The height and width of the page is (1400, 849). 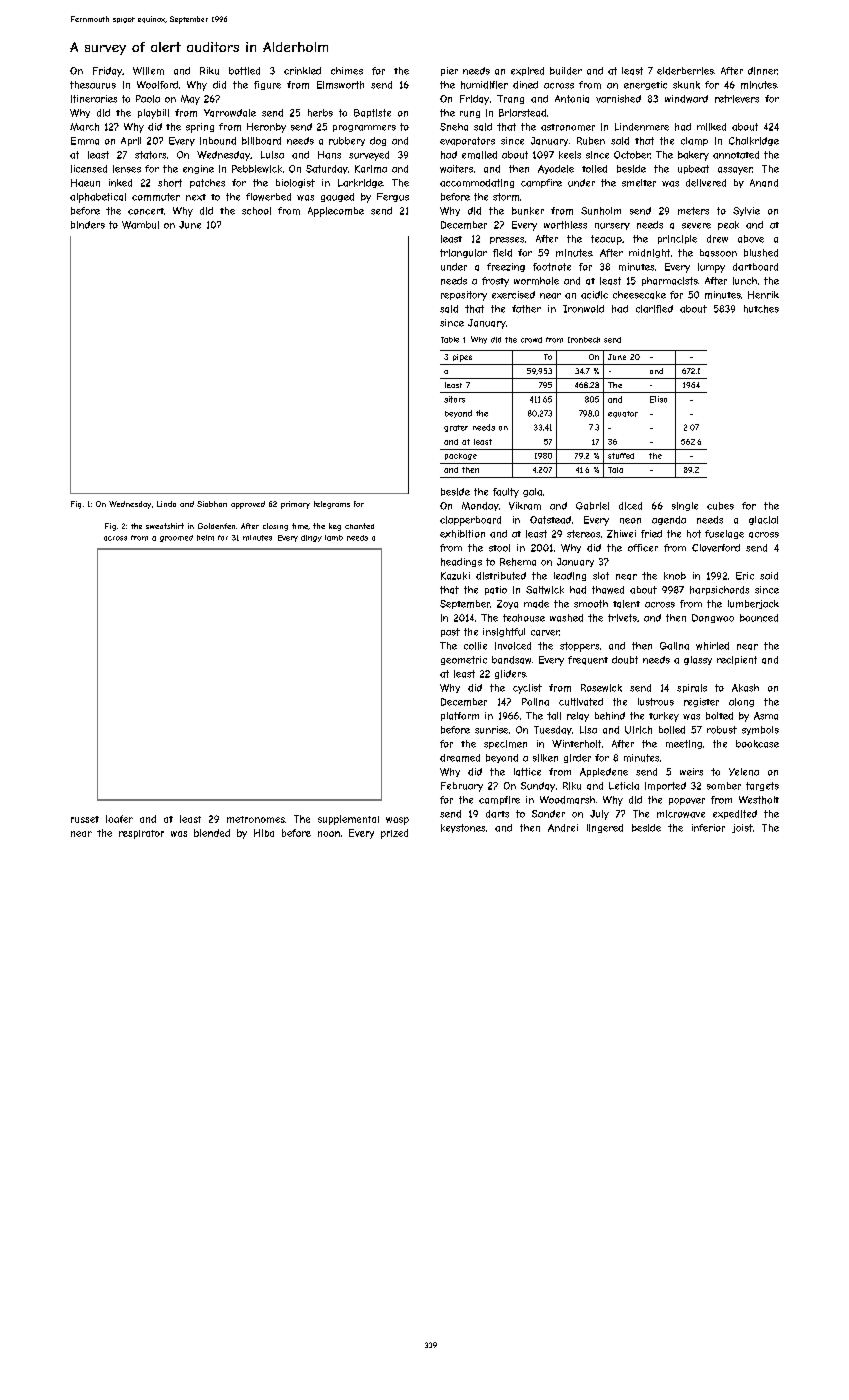 What do you see at coordinates (148, 71) in the page?
I see `Willem` at bounding box center [148, 71].
